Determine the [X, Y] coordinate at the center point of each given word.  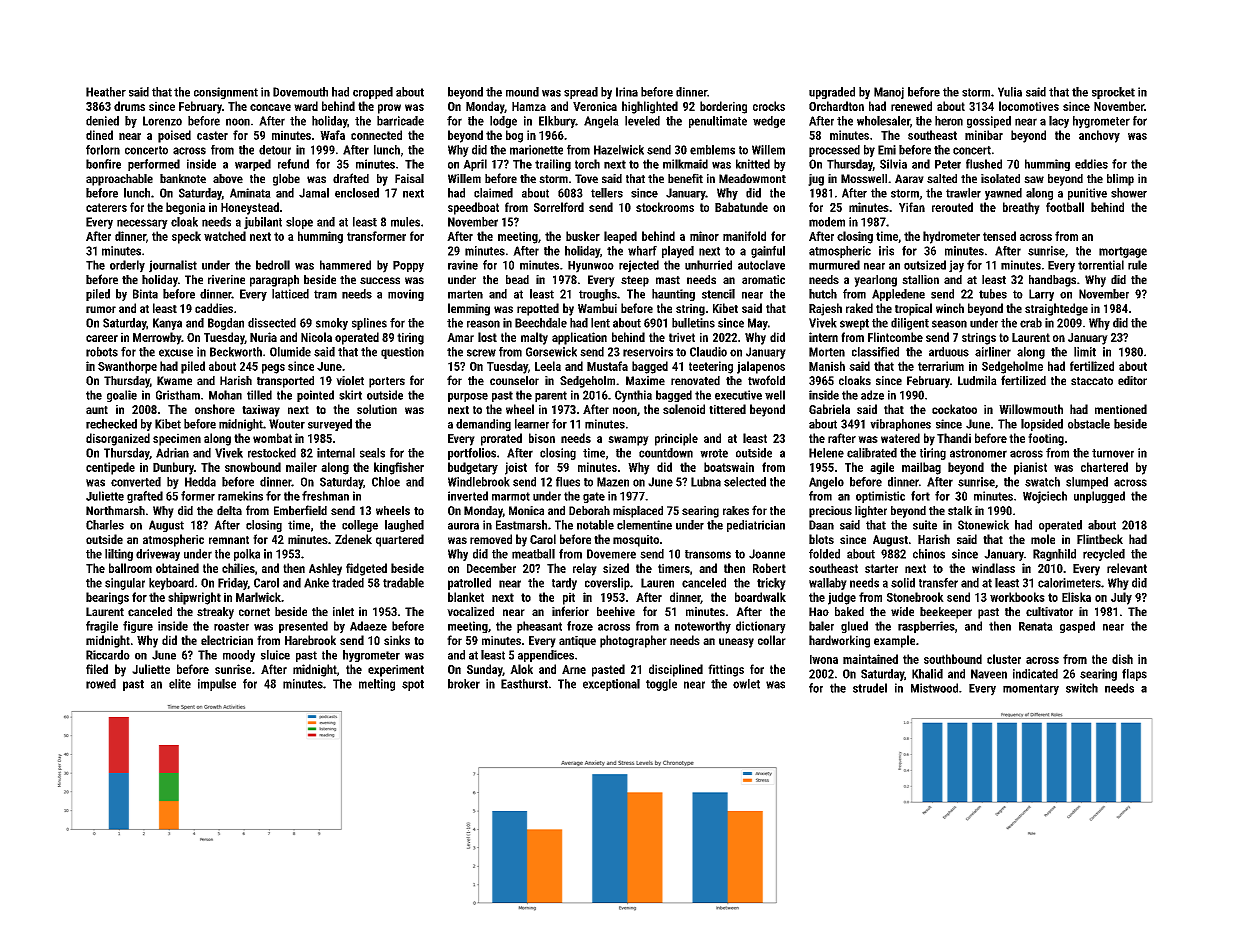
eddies [1091, 164]
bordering [723, 107]
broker [464, 684]
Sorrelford [559, 207]
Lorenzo [162, 121]
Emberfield [300, 510]
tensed [999, 236]
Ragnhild [1054, 555]
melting [377, 685]
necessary [142, 224]
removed [491, 539]
